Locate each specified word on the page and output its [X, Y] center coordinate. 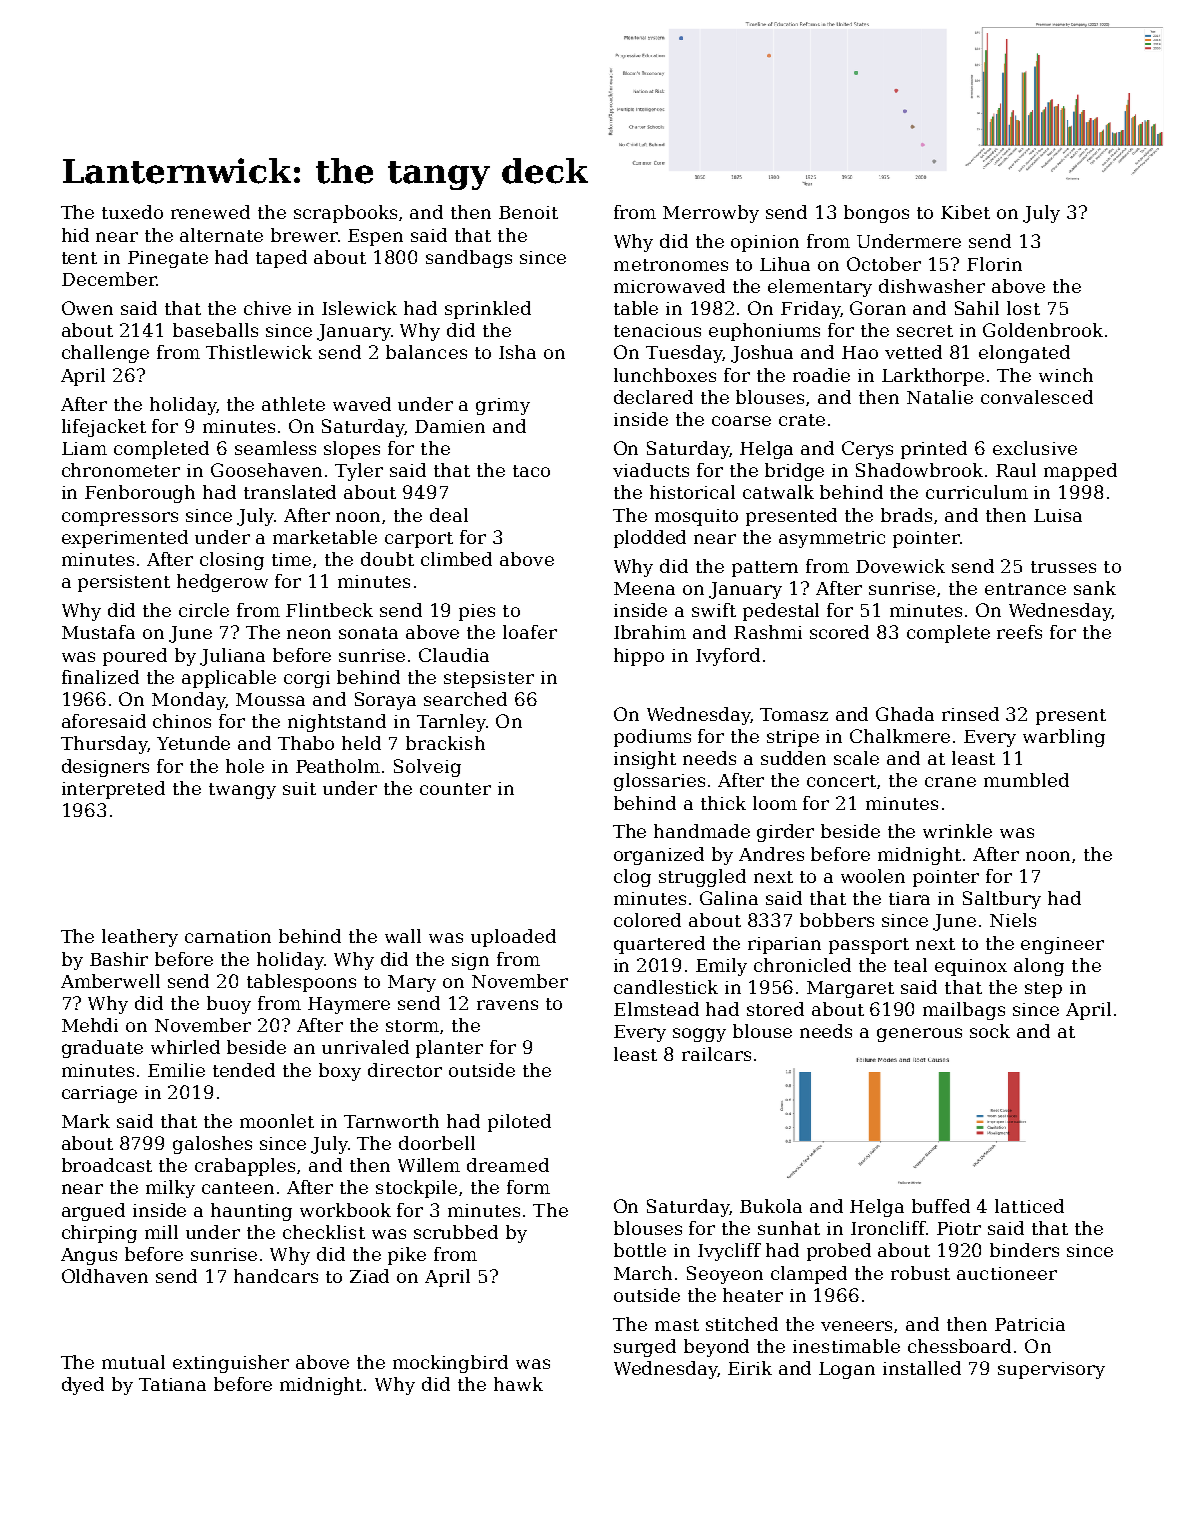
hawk [518, 1384]
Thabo [306, 743]
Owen [87, 308]
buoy [229, 1005]
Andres [771, 854]
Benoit [528, 212]
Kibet [965, 212]
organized [659, 856]
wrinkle [957, 831]
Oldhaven [105, 1276]
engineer [1062, 945]
